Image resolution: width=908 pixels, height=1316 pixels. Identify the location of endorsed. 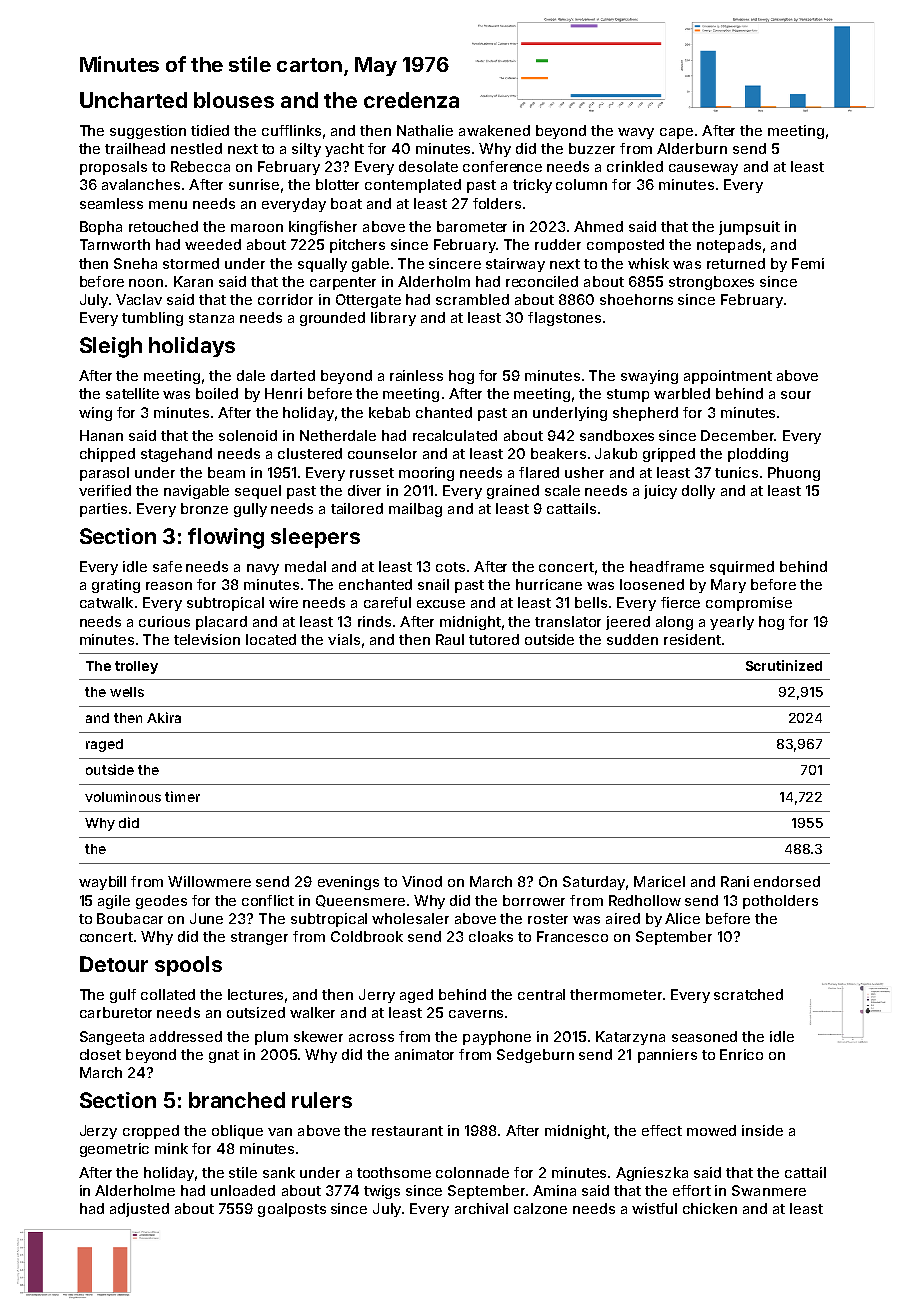
(787, 881).
